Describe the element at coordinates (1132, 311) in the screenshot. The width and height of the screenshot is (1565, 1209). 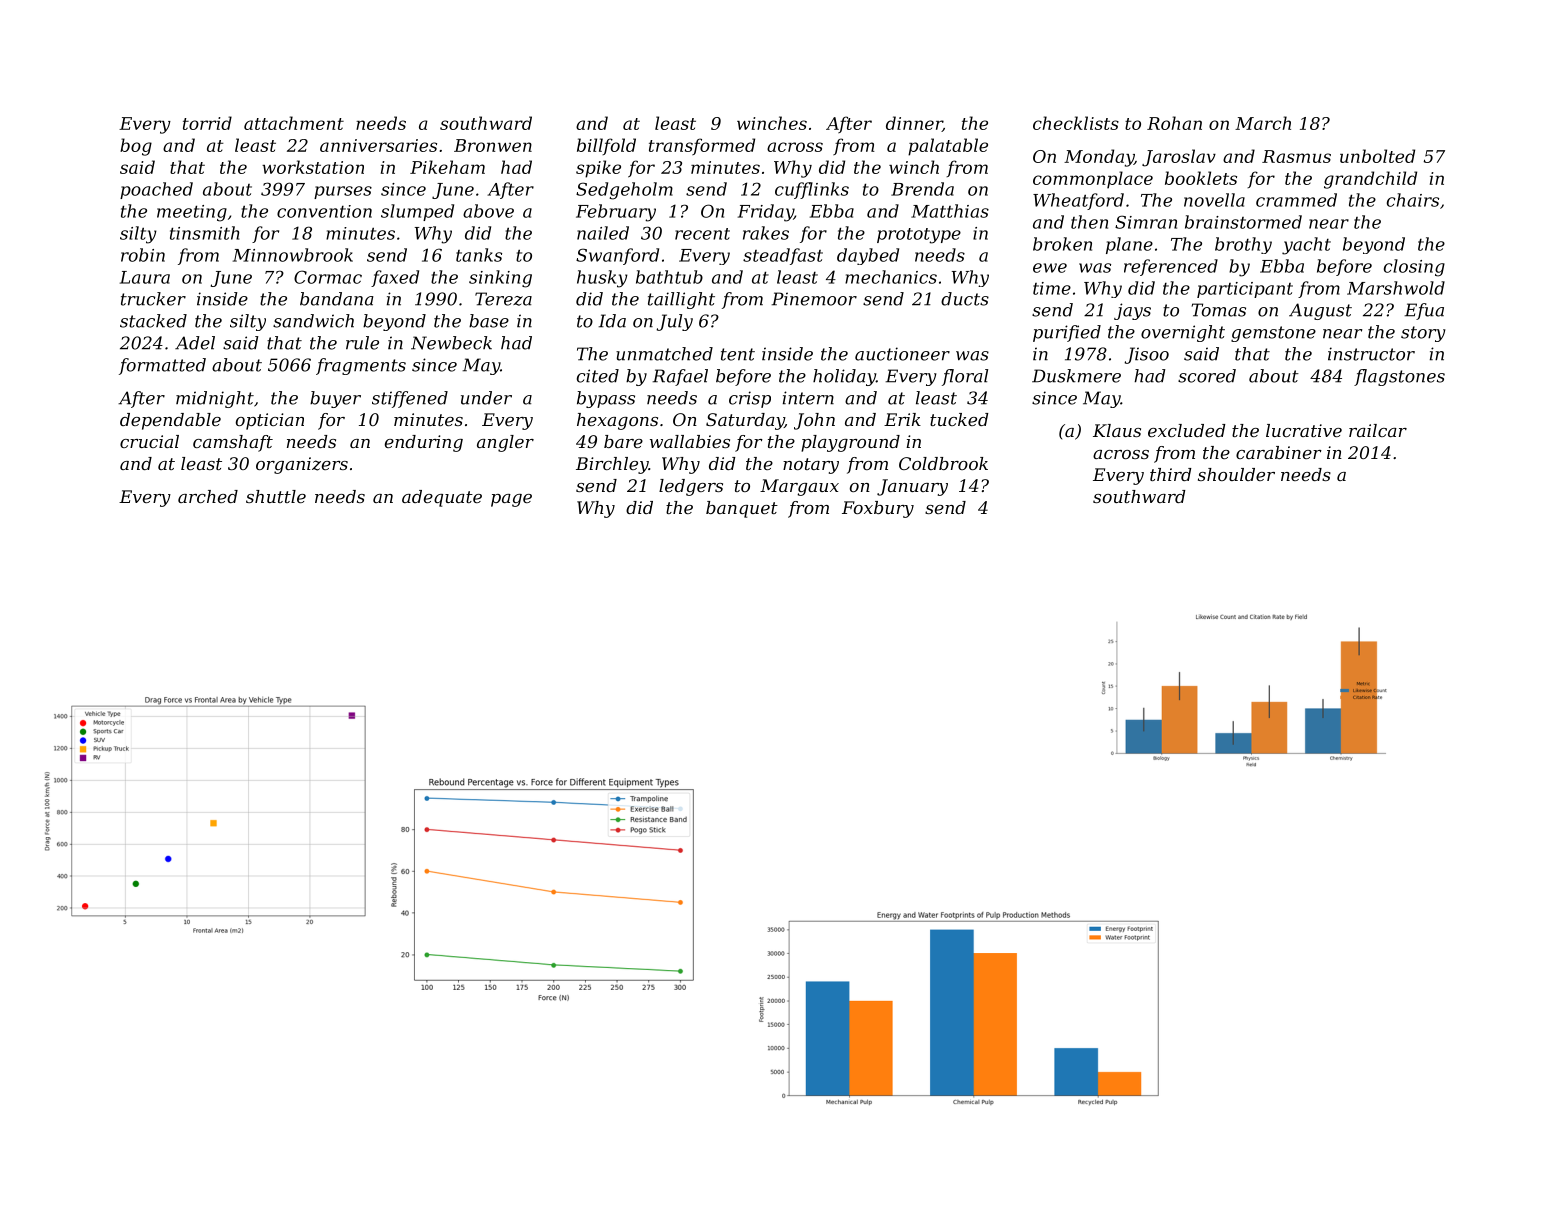
I see `jays` at that location.
